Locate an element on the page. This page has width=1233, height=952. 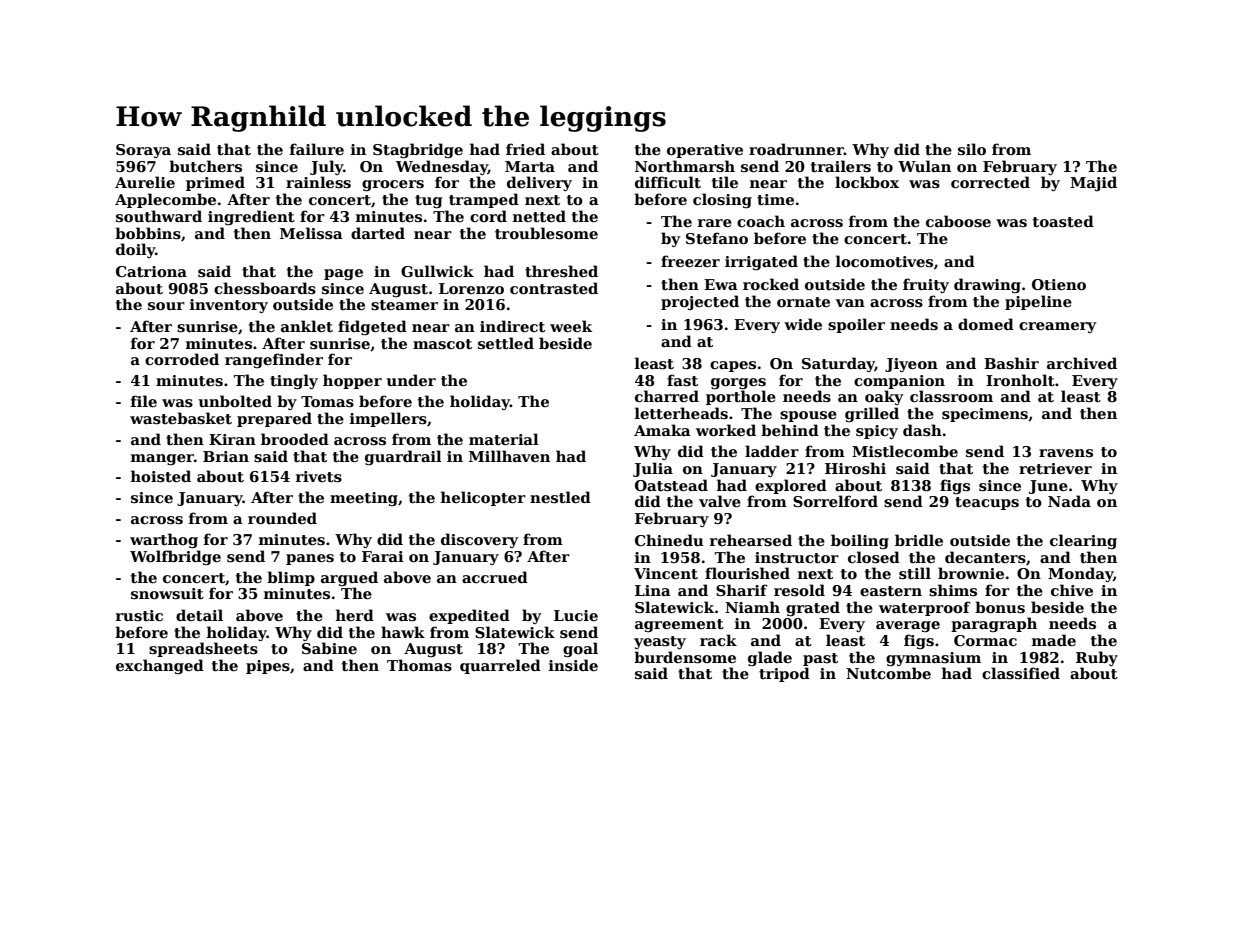
rehearsed is located at coordinates (751, 540).
